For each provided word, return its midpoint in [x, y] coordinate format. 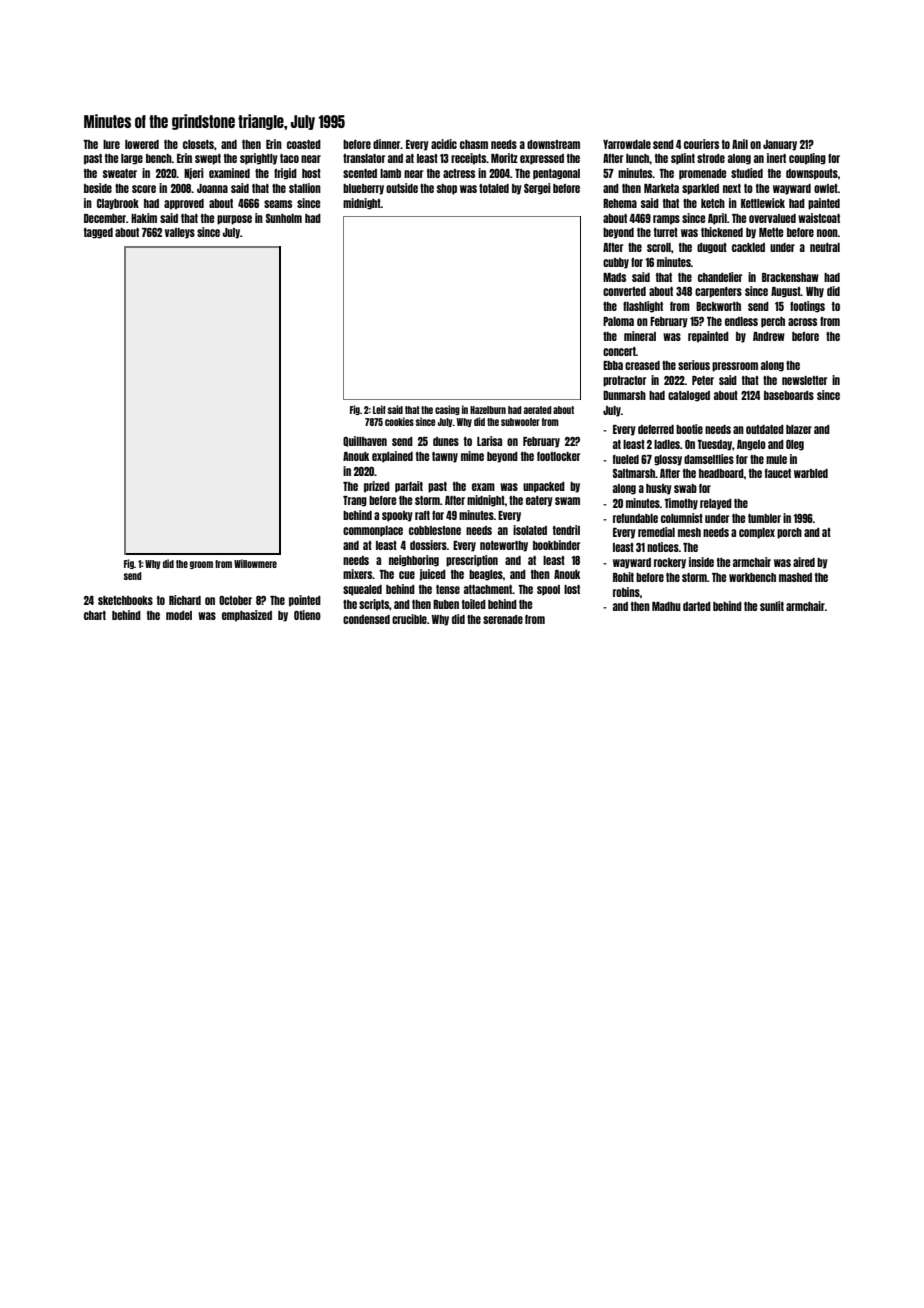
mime [472, 456]
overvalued [772, 218]
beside [98, 188]
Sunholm [284, 218]
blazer [799, 429]
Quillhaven [365, 441]
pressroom [735, 367]
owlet [826, 188]
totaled [494, 188]
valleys [180, 233]
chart [95, 615]
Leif [379, 409]
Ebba [613, 365]
